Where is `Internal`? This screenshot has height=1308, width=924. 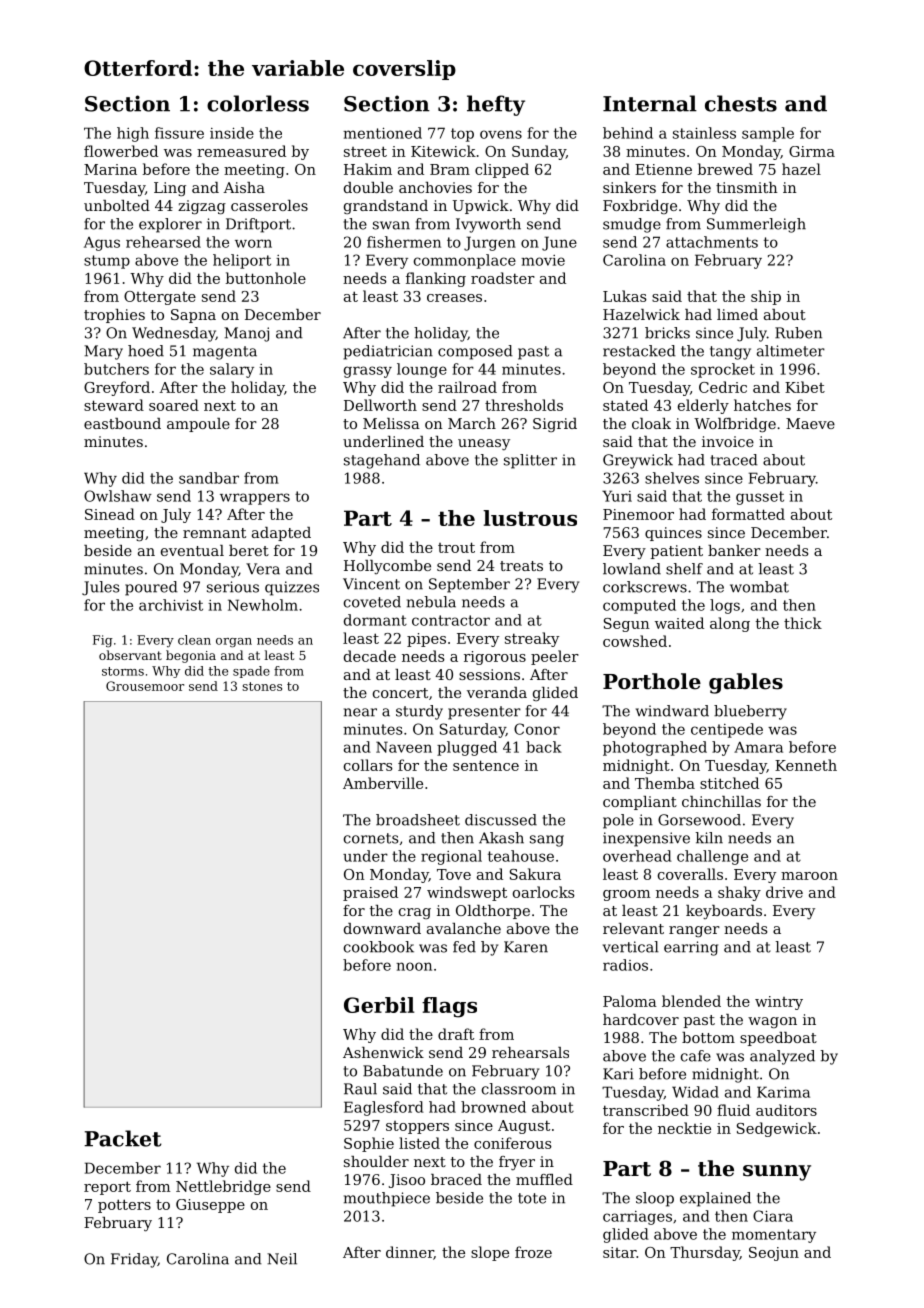
Internal is located at coordinates (650, 103).
